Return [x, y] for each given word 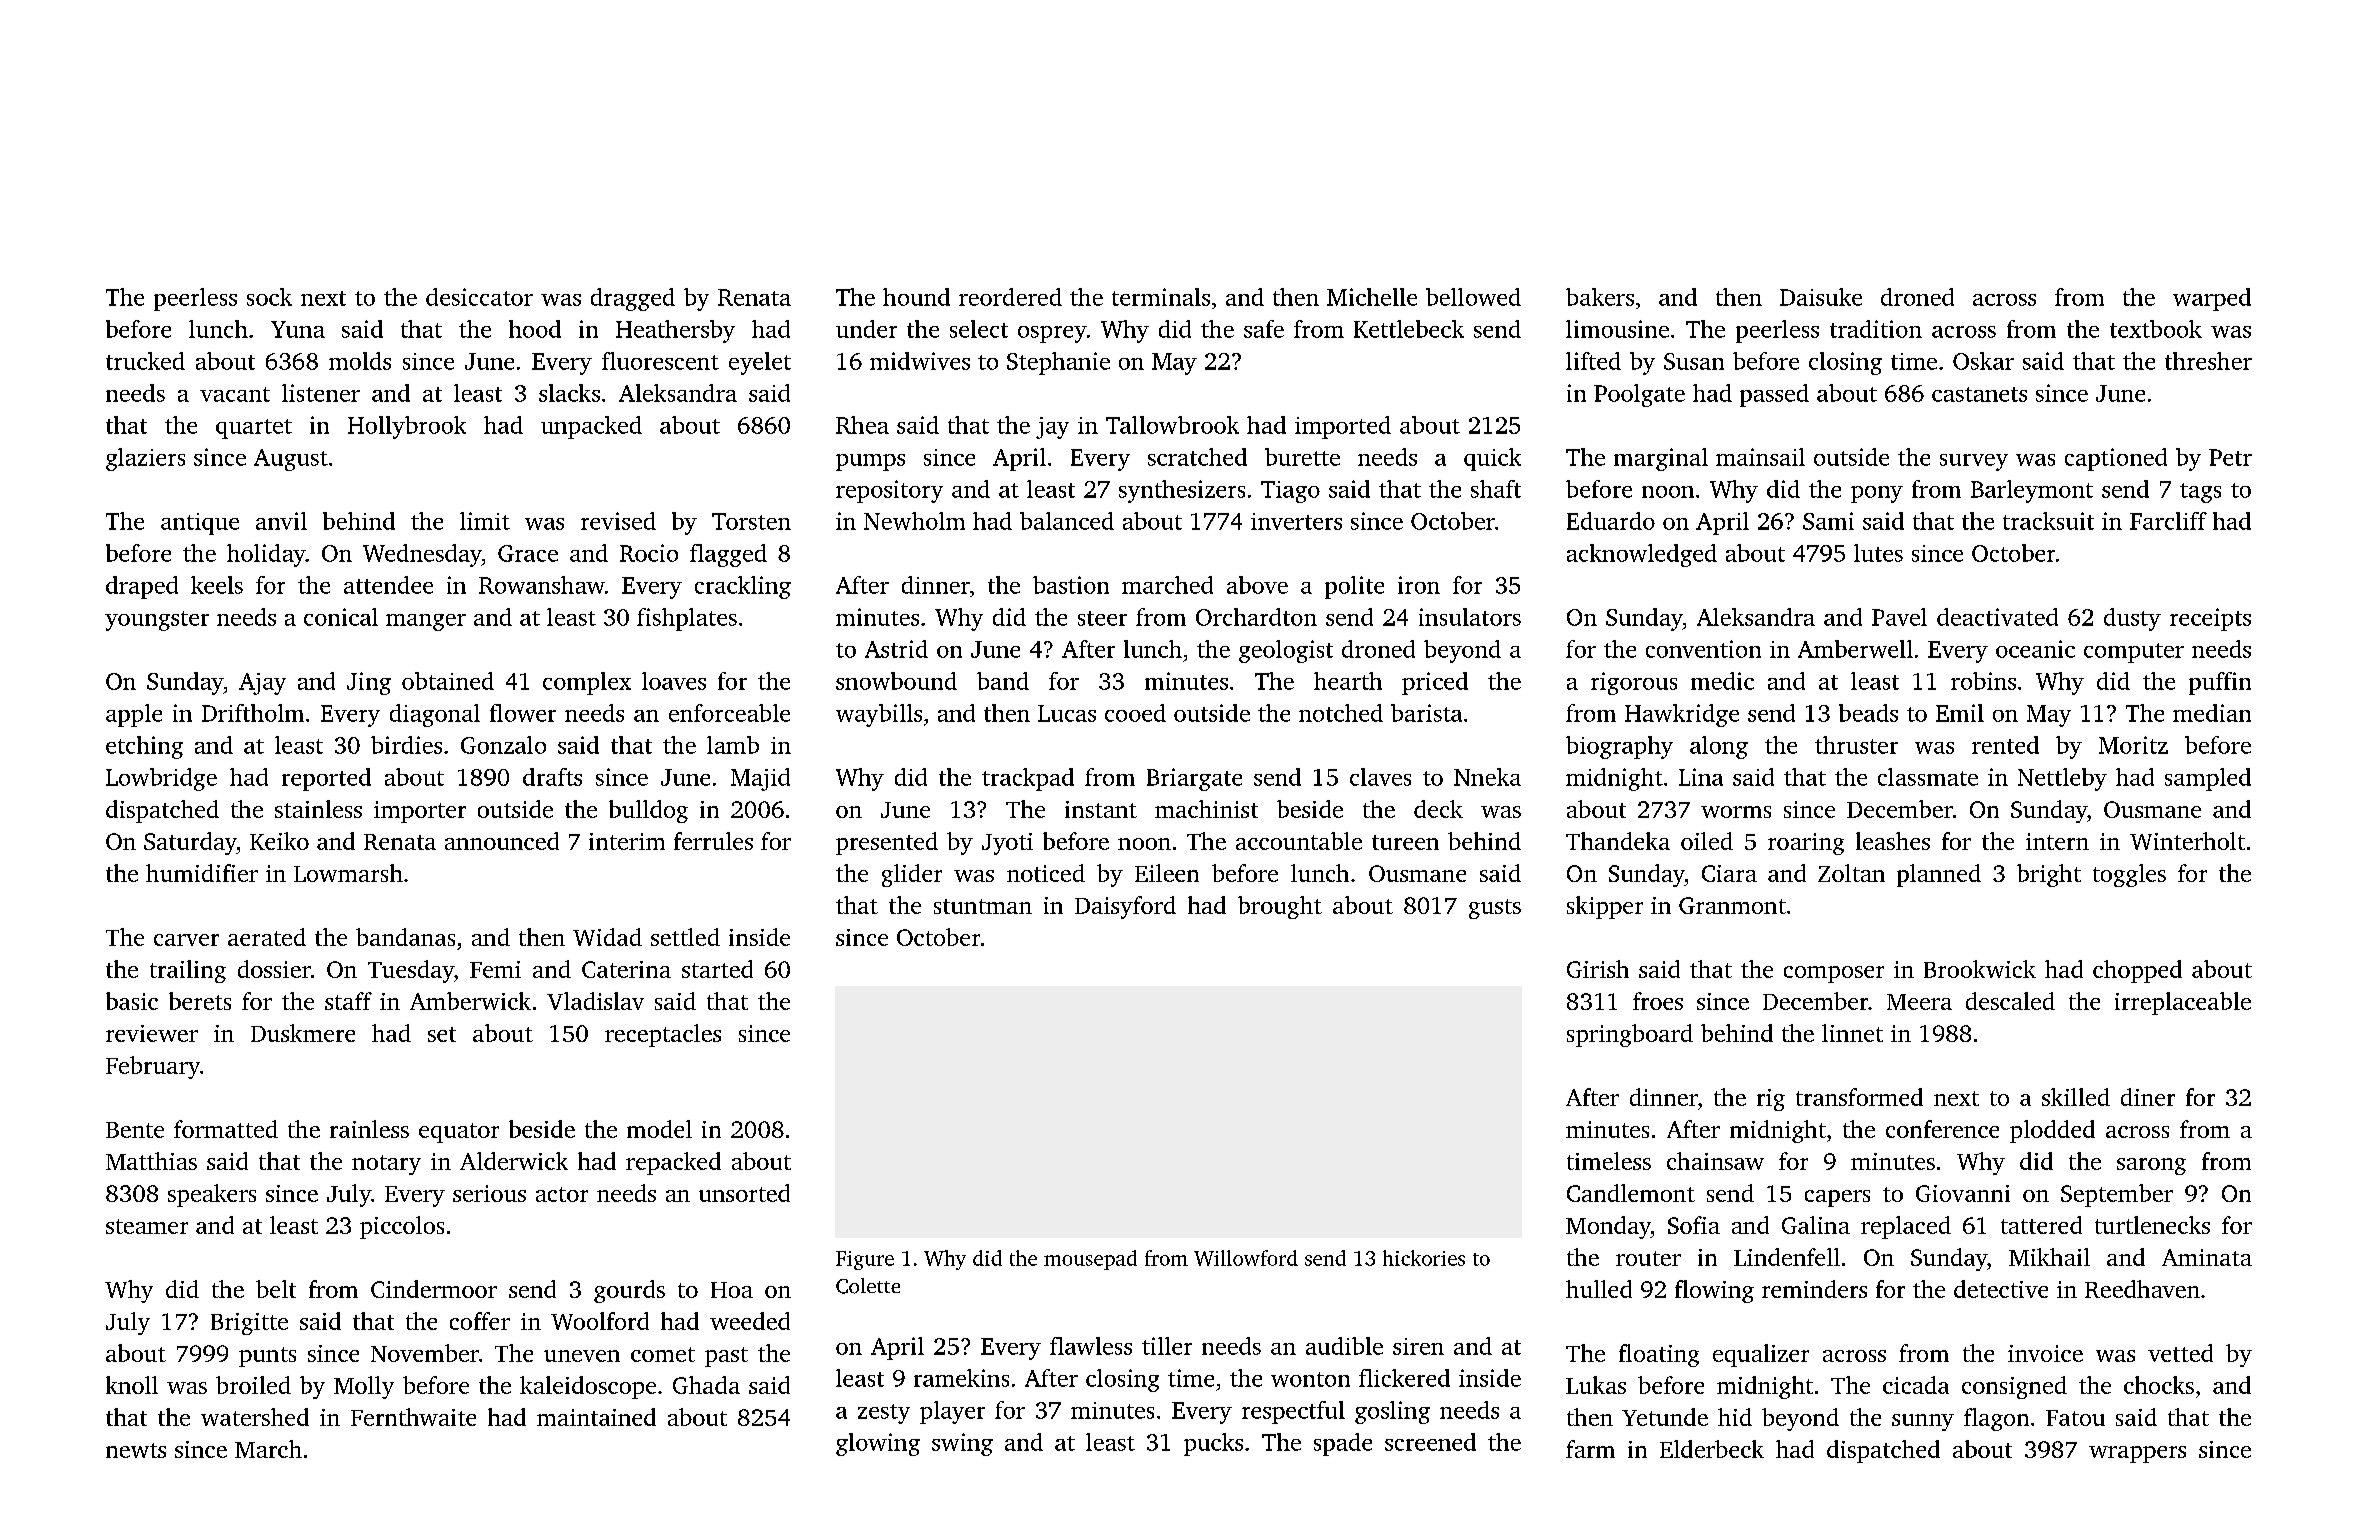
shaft [1496, 489]
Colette [868, 1286]
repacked [673, 1163]
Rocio [649, 553]
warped [2212, 299]
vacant [235, 394]
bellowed [1473, 297]
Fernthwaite [413, 1417]
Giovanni [1963, 1193]
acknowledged [1642, 555]
